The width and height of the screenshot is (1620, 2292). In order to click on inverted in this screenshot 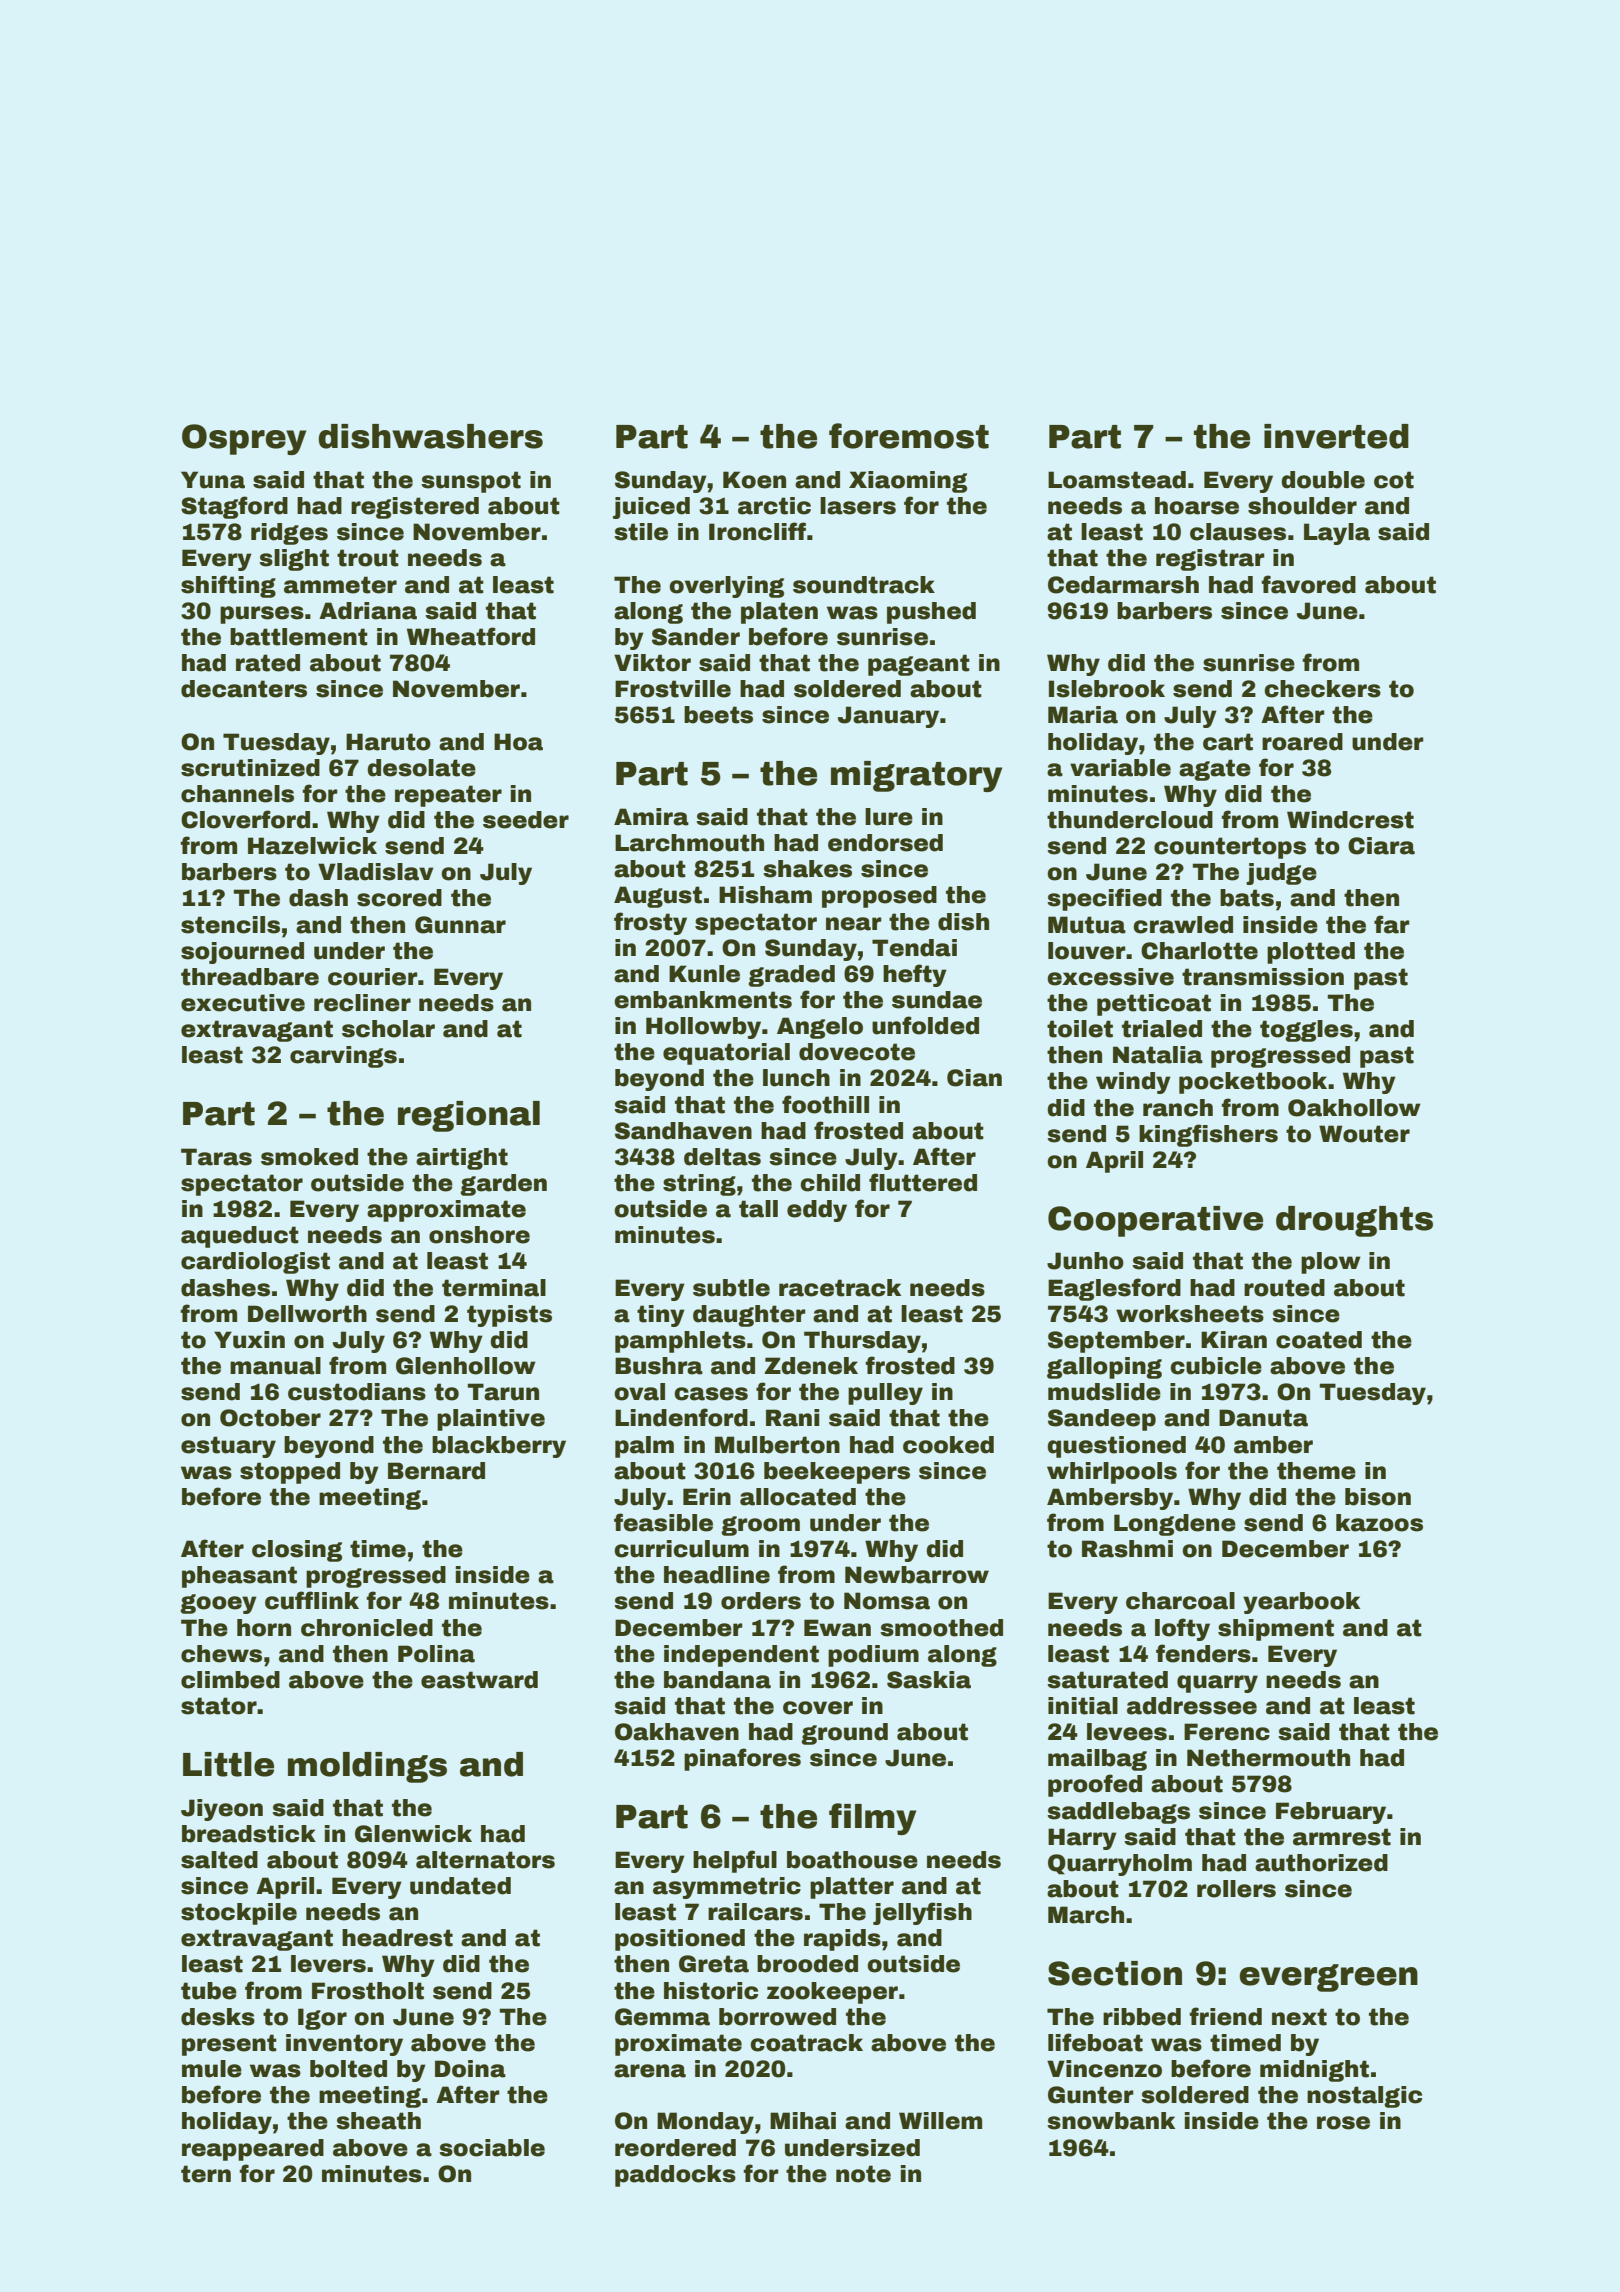, I will do `click(1336, 436)`.
